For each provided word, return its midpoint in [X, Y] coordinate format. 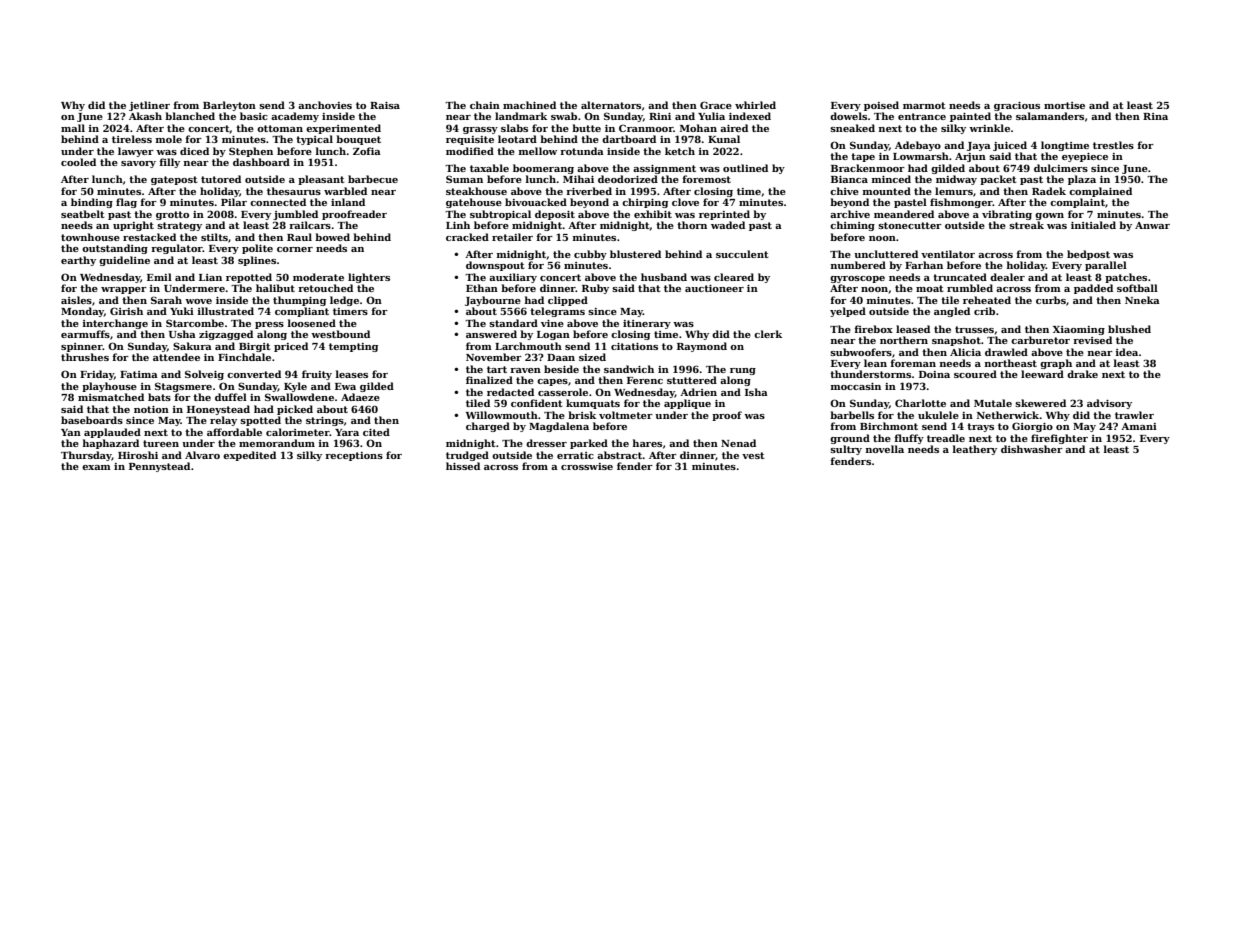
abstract [620, 455]
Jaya [979, 146]
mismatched [111, 397]
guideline [124, 261]
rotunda [582, 151]
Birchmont [889, 426]
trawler [1134, 415]
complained [1100, 192]
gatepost [174, 180]
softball [1137, 288]
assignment [664, 169]
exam [96, 467]
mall [73, 128]
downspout [495, 266]
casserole [563, 392]
